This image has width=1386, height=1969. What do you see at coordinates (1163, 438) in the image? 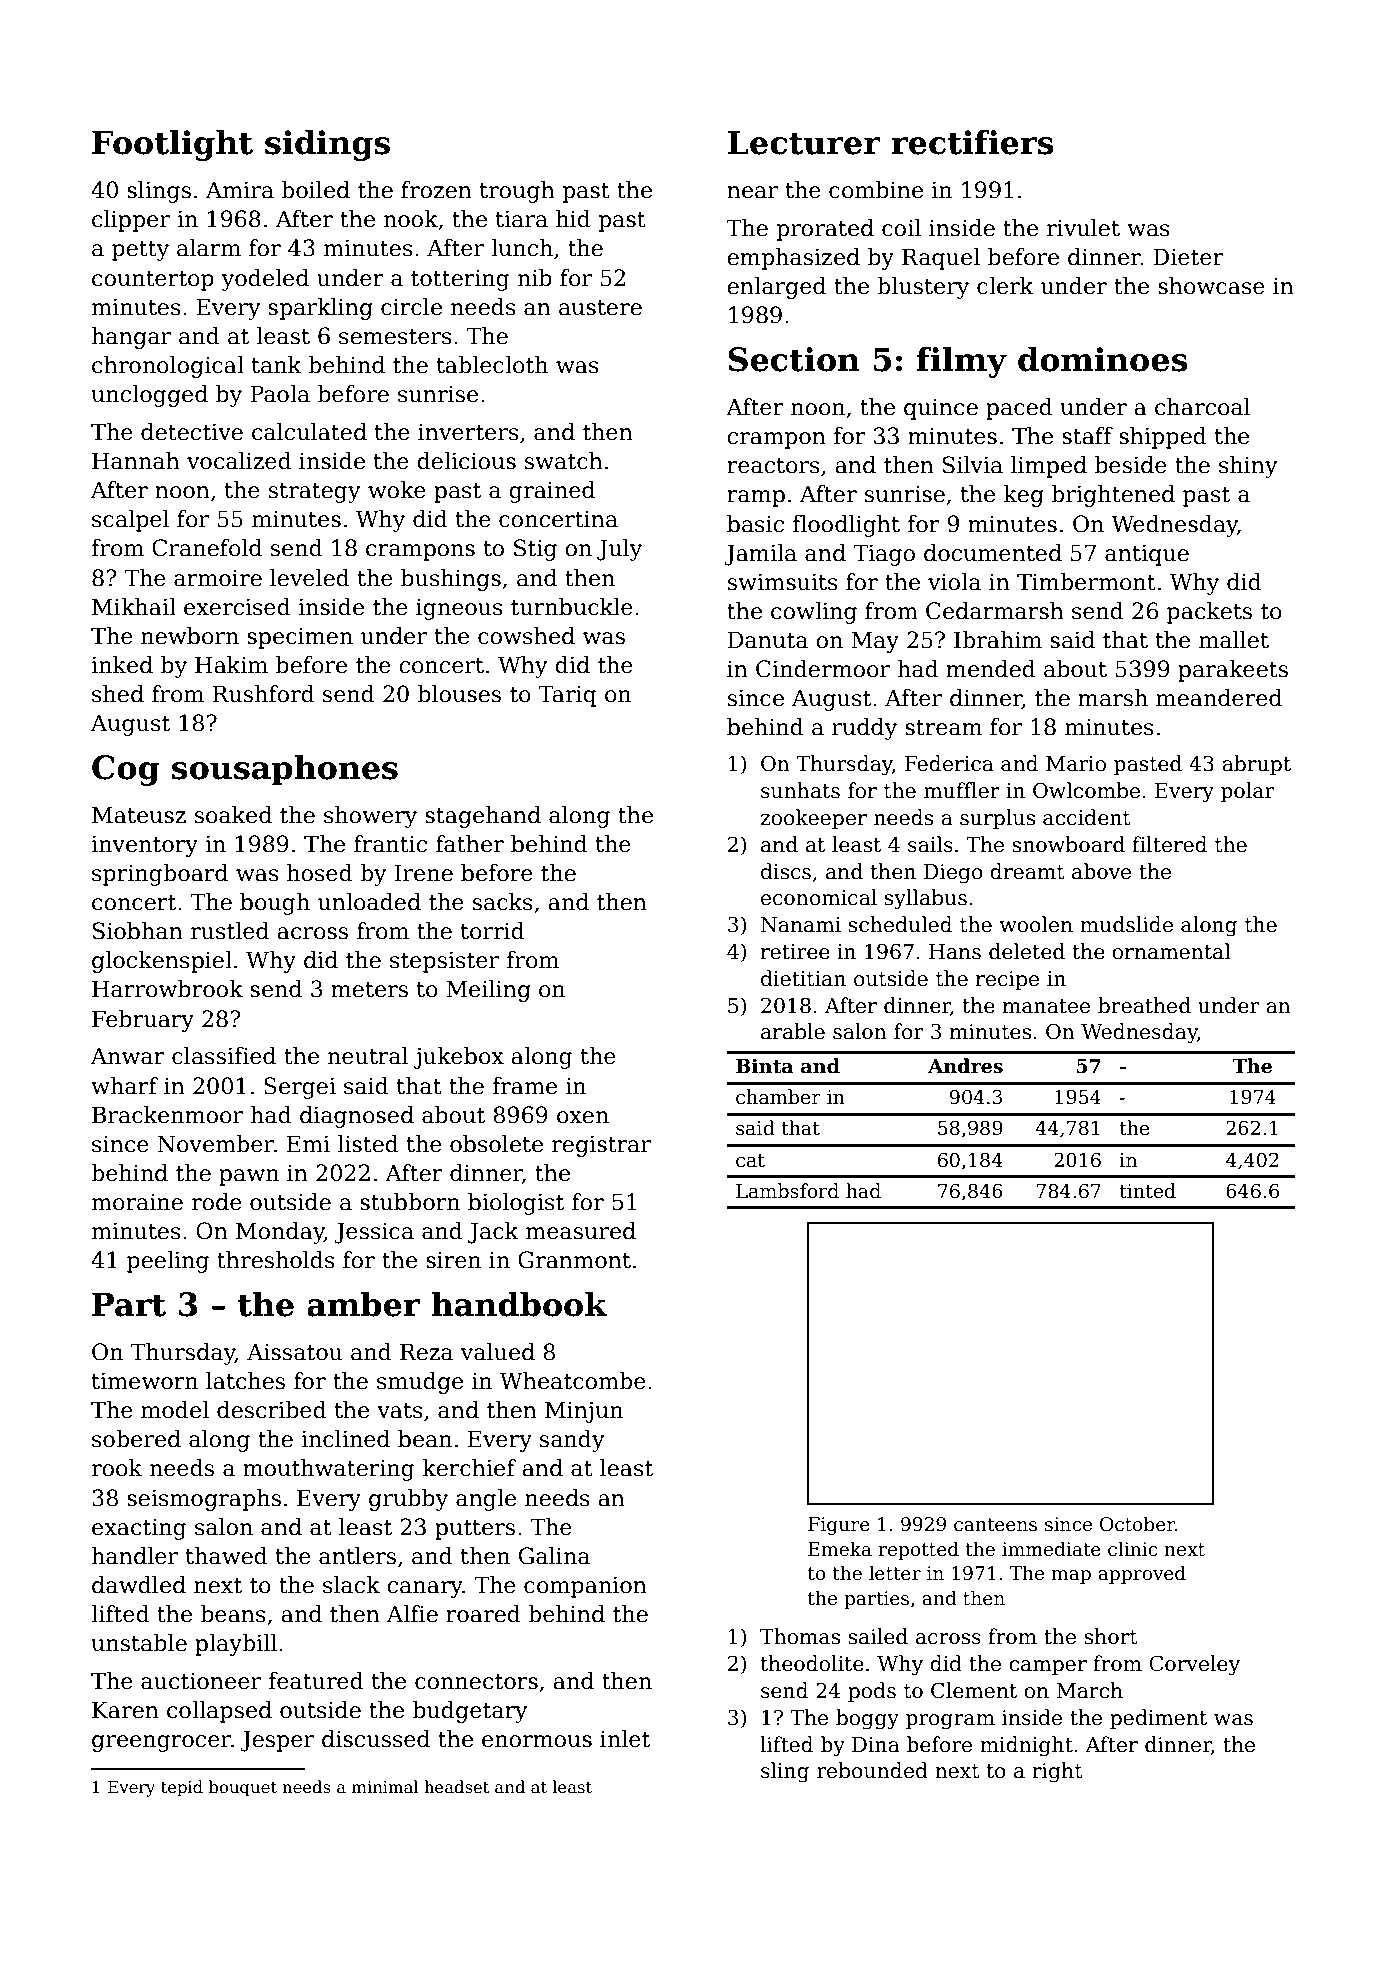
I see `shipped` at bounding box center [1163, 438].
